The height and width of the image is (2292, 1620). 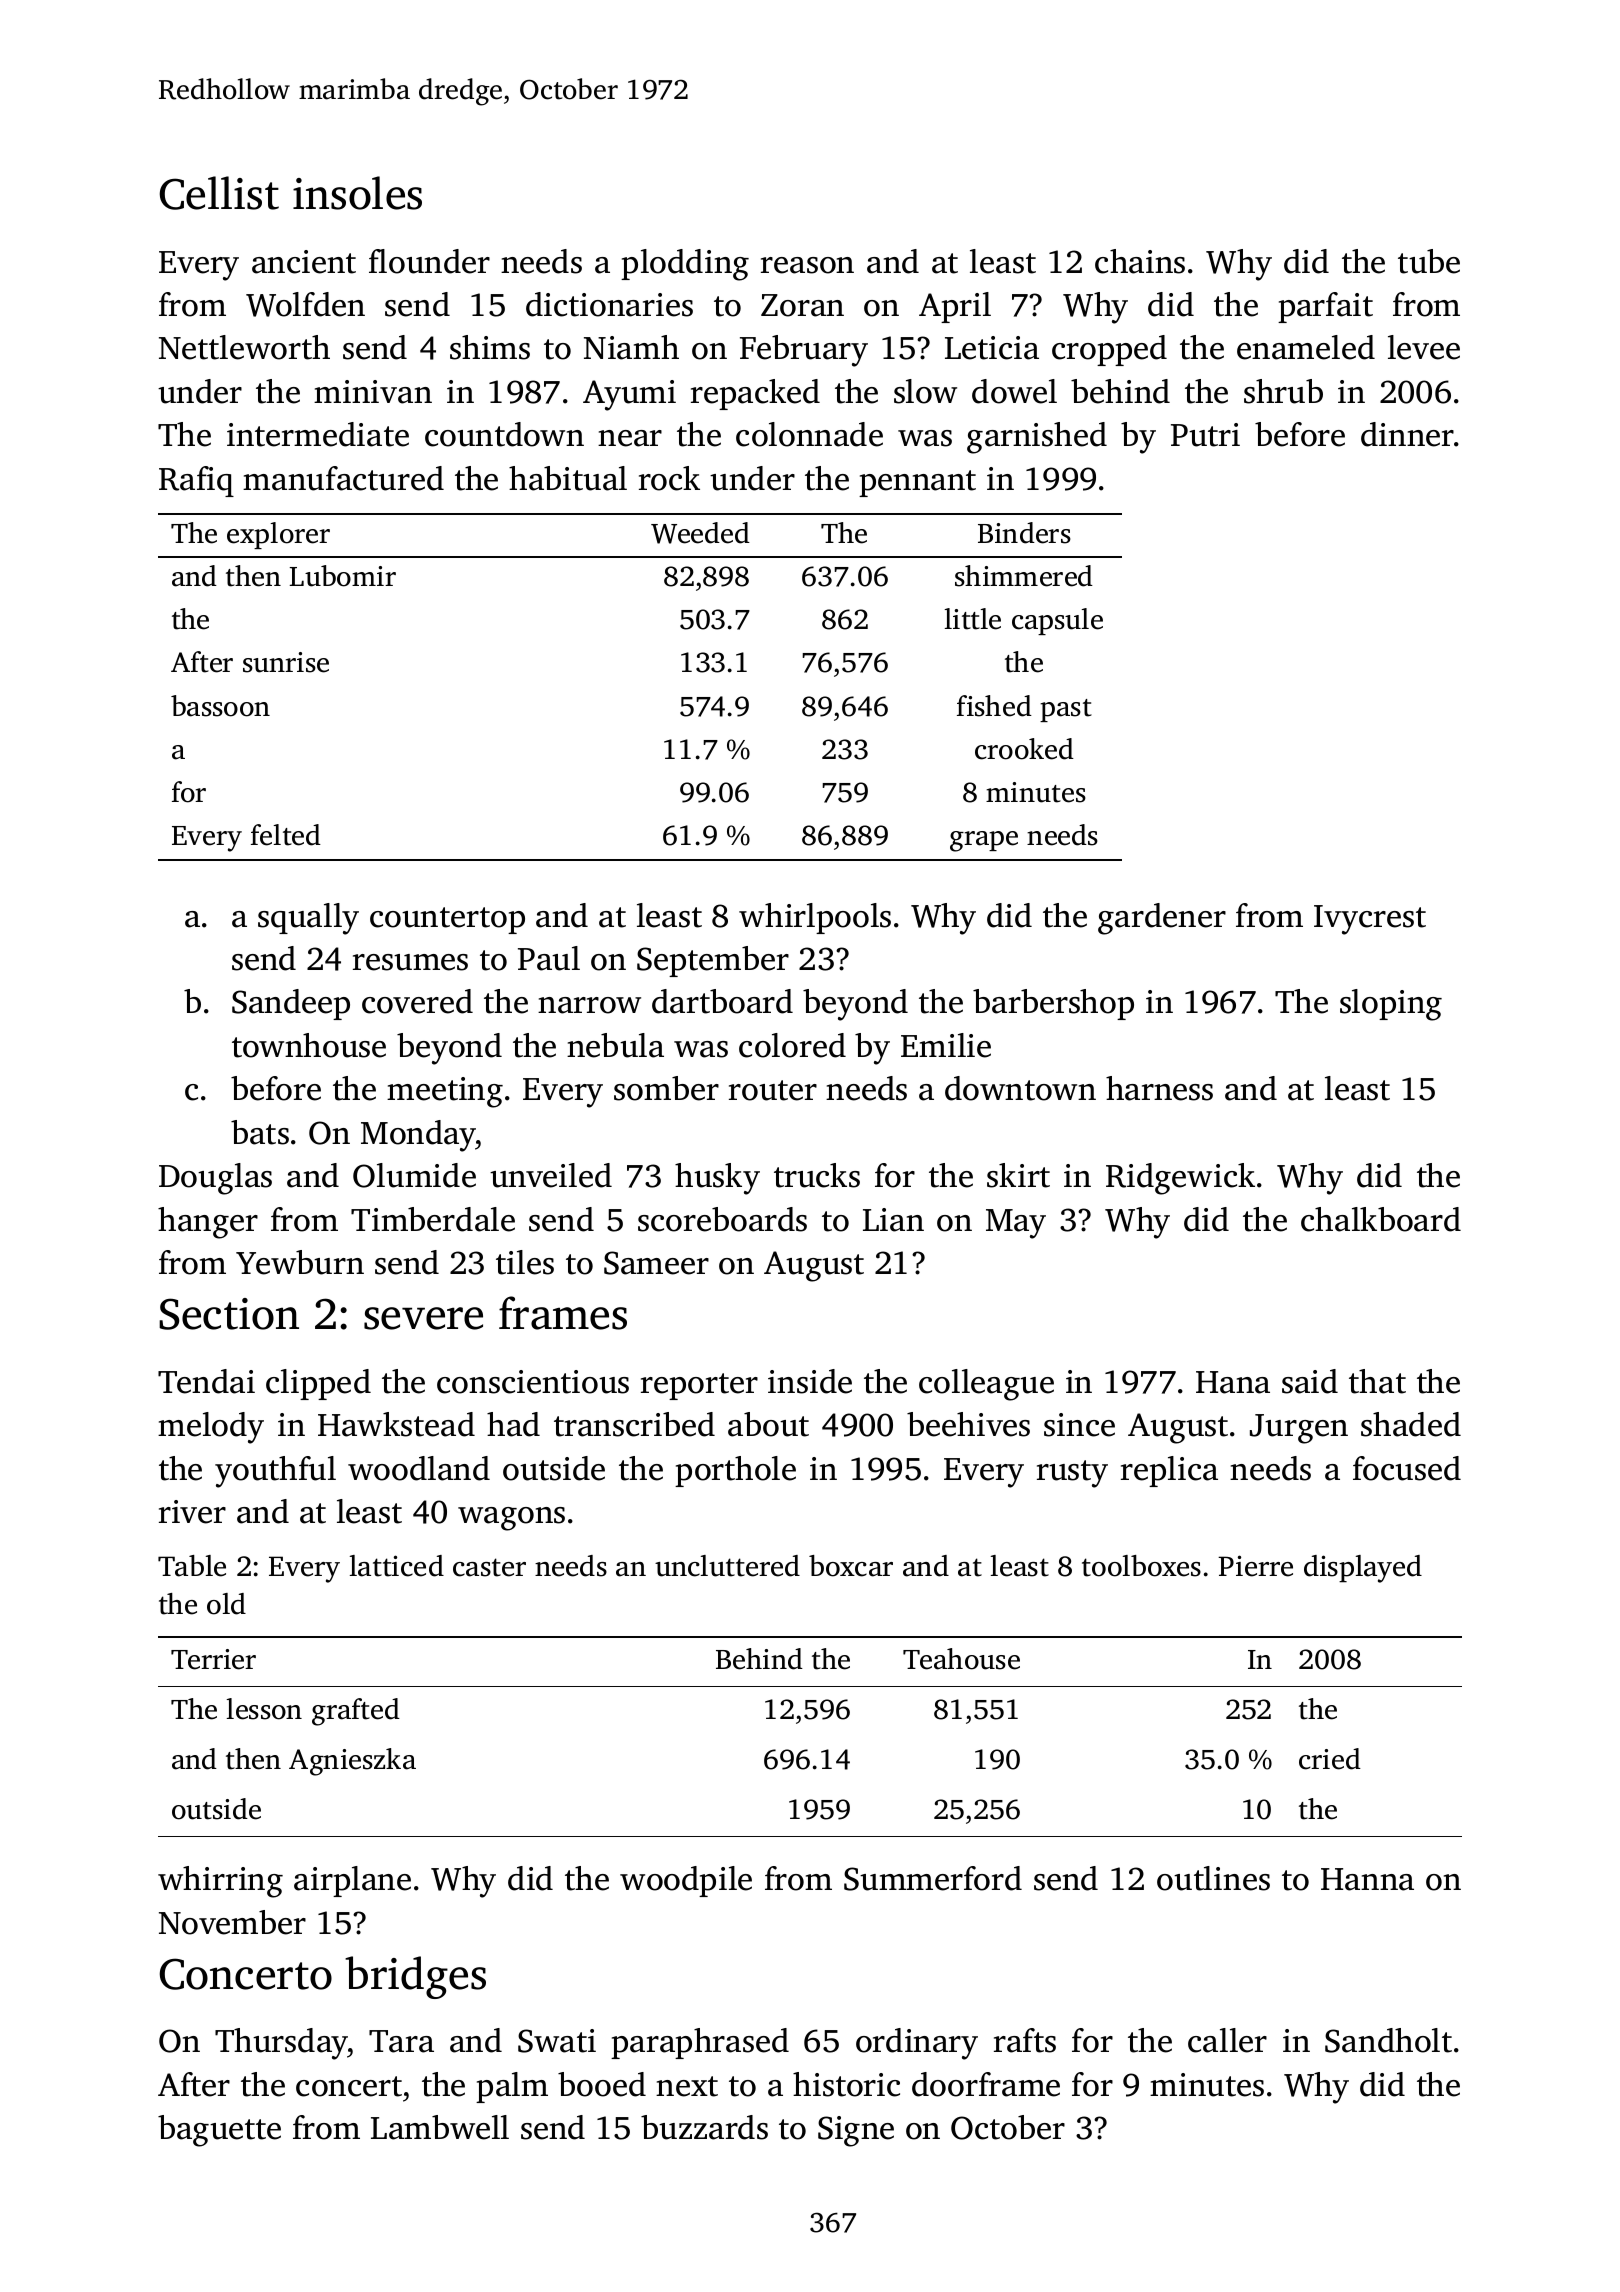 I want to click on squally, so click(x=308, y=919).
